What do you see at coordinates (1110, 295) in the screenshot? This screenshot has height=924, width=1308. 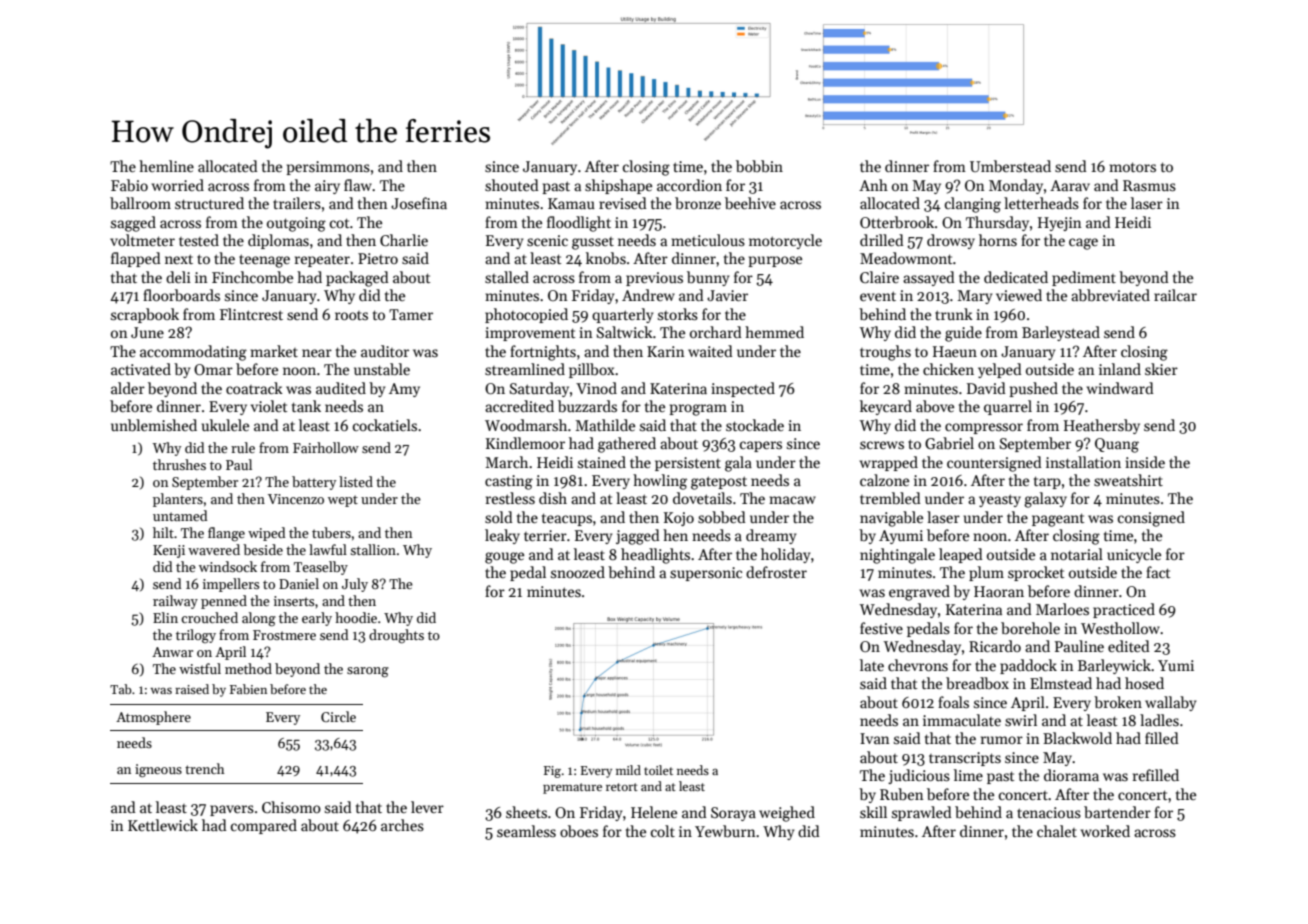 I see `abbreviated` at bounding box center [1110, 295].
